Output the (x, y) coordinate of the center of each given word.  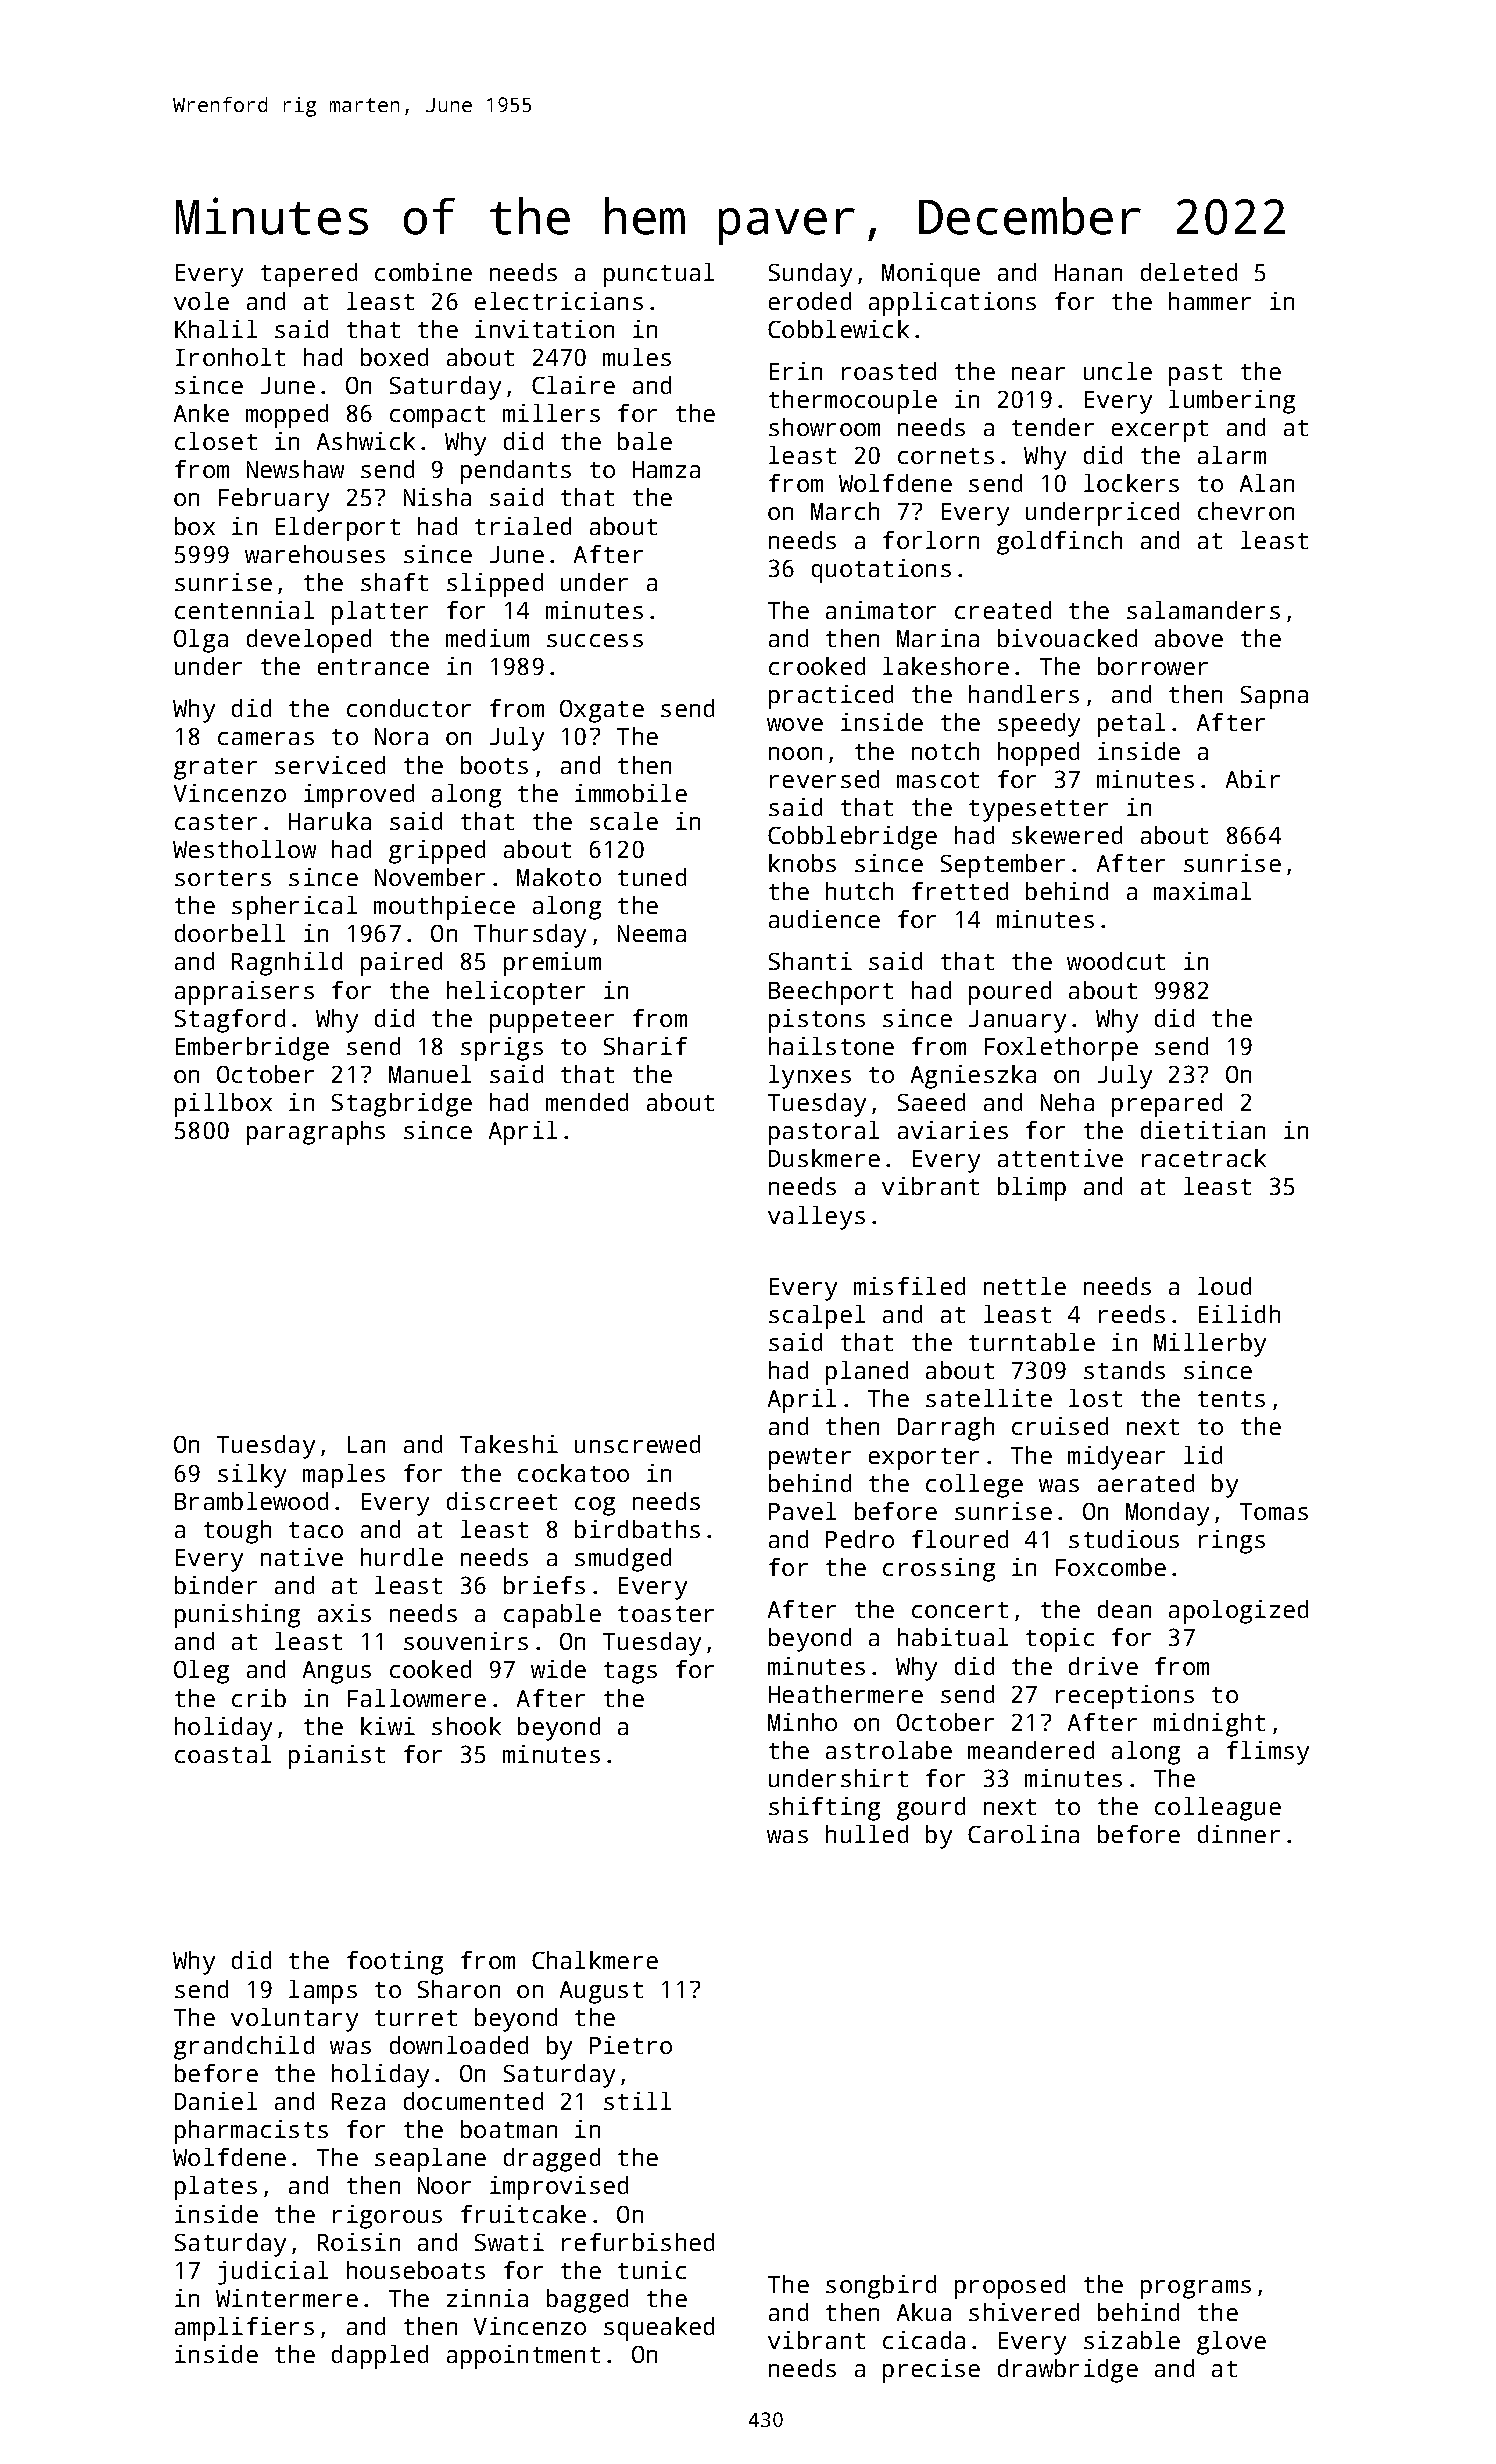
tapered (309, 275)
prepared (1167, 1105)
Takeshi (509, 1444)
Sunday (810, 275)
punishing (237, 1616)
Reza (358, 2101)
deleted (1189, 272)
